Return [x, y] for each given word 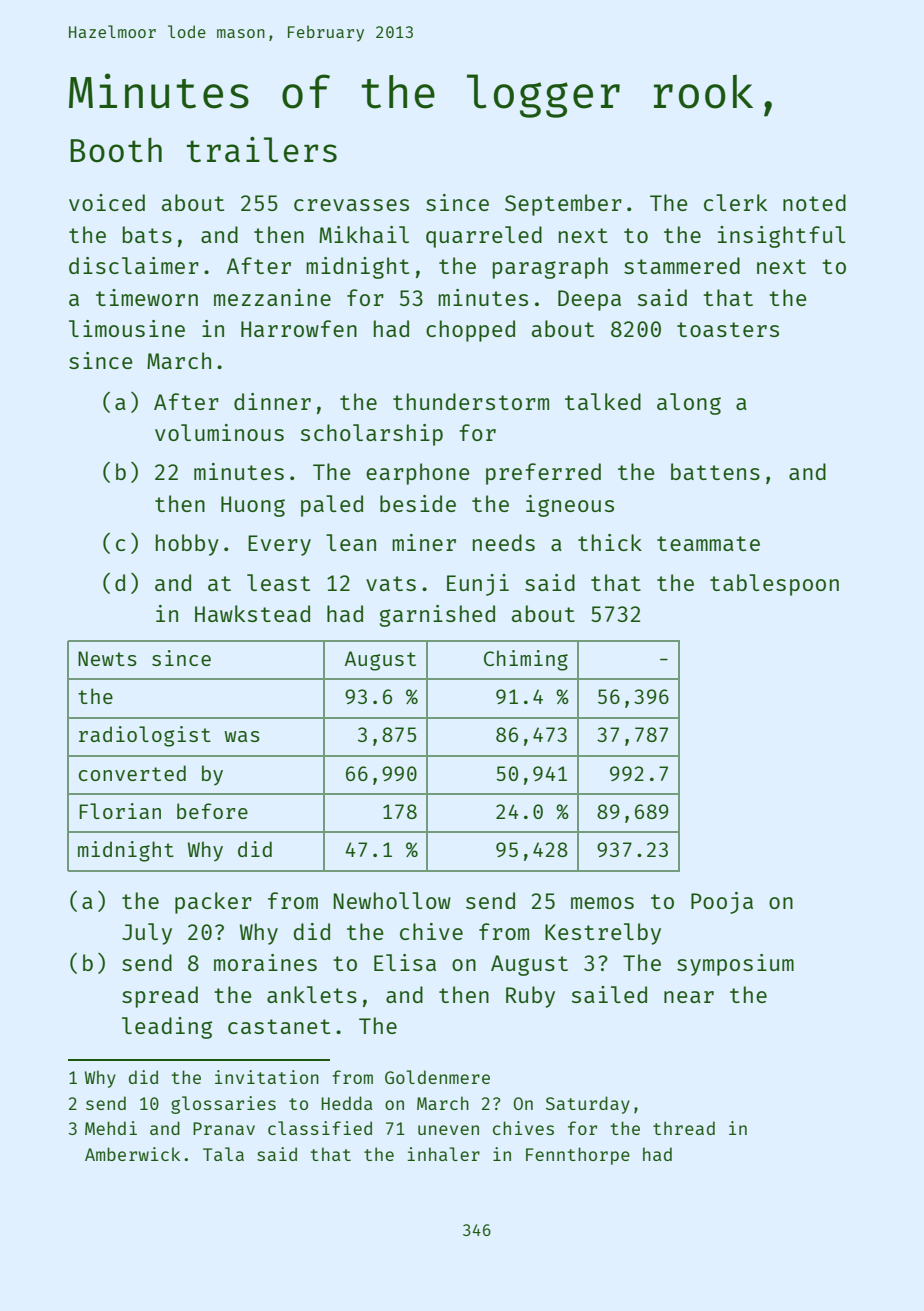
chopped [470, 331]
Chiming [526, 660]
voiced [107, 202]
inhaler [443, 1154]
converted [132, 773]
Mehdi [111, 1128]
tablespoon [774, 585]
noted [814, 202]
